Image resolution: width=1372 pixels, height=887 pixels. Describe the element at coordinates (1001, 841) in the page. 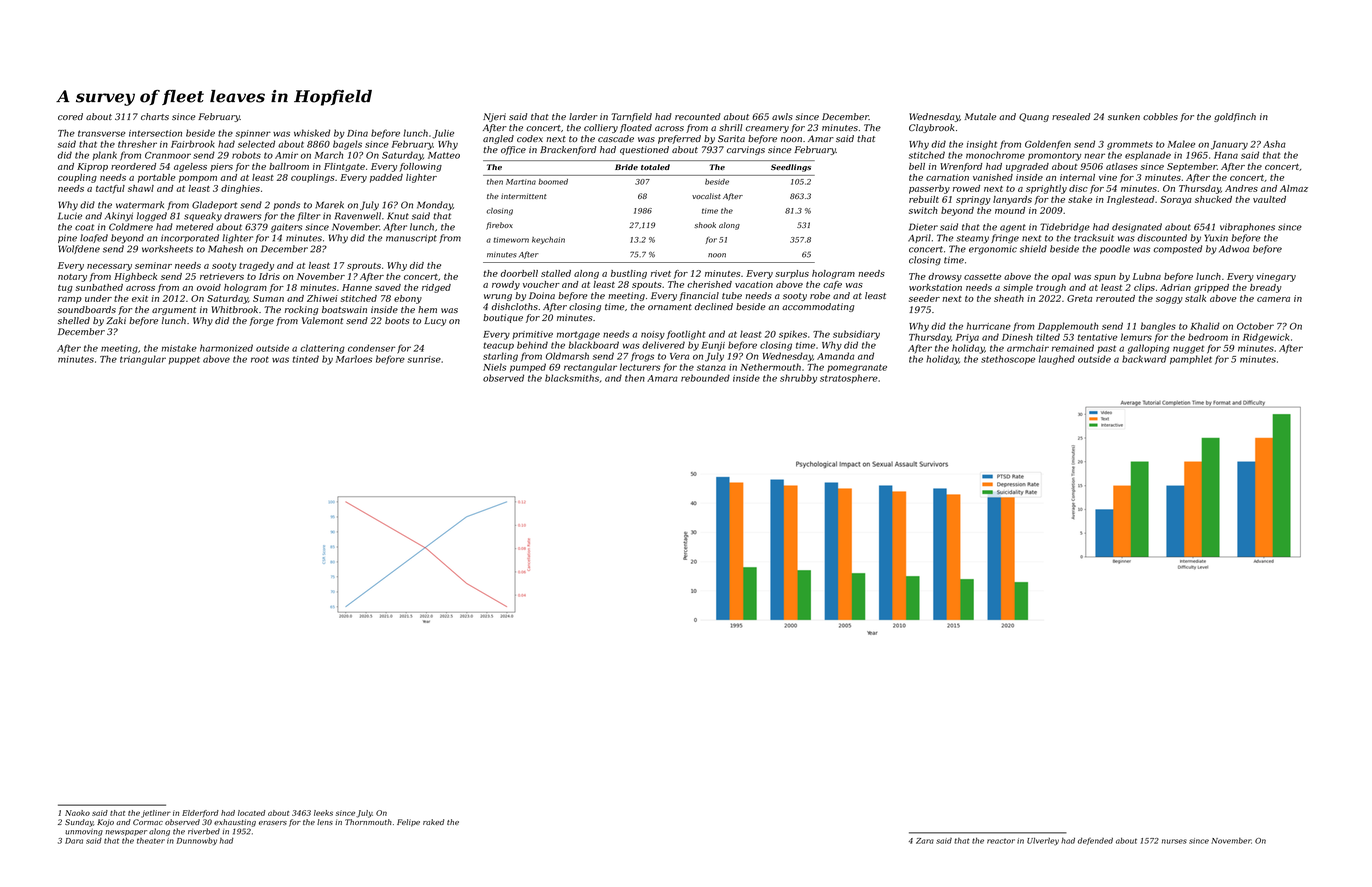

I see `reactor` at that location.
